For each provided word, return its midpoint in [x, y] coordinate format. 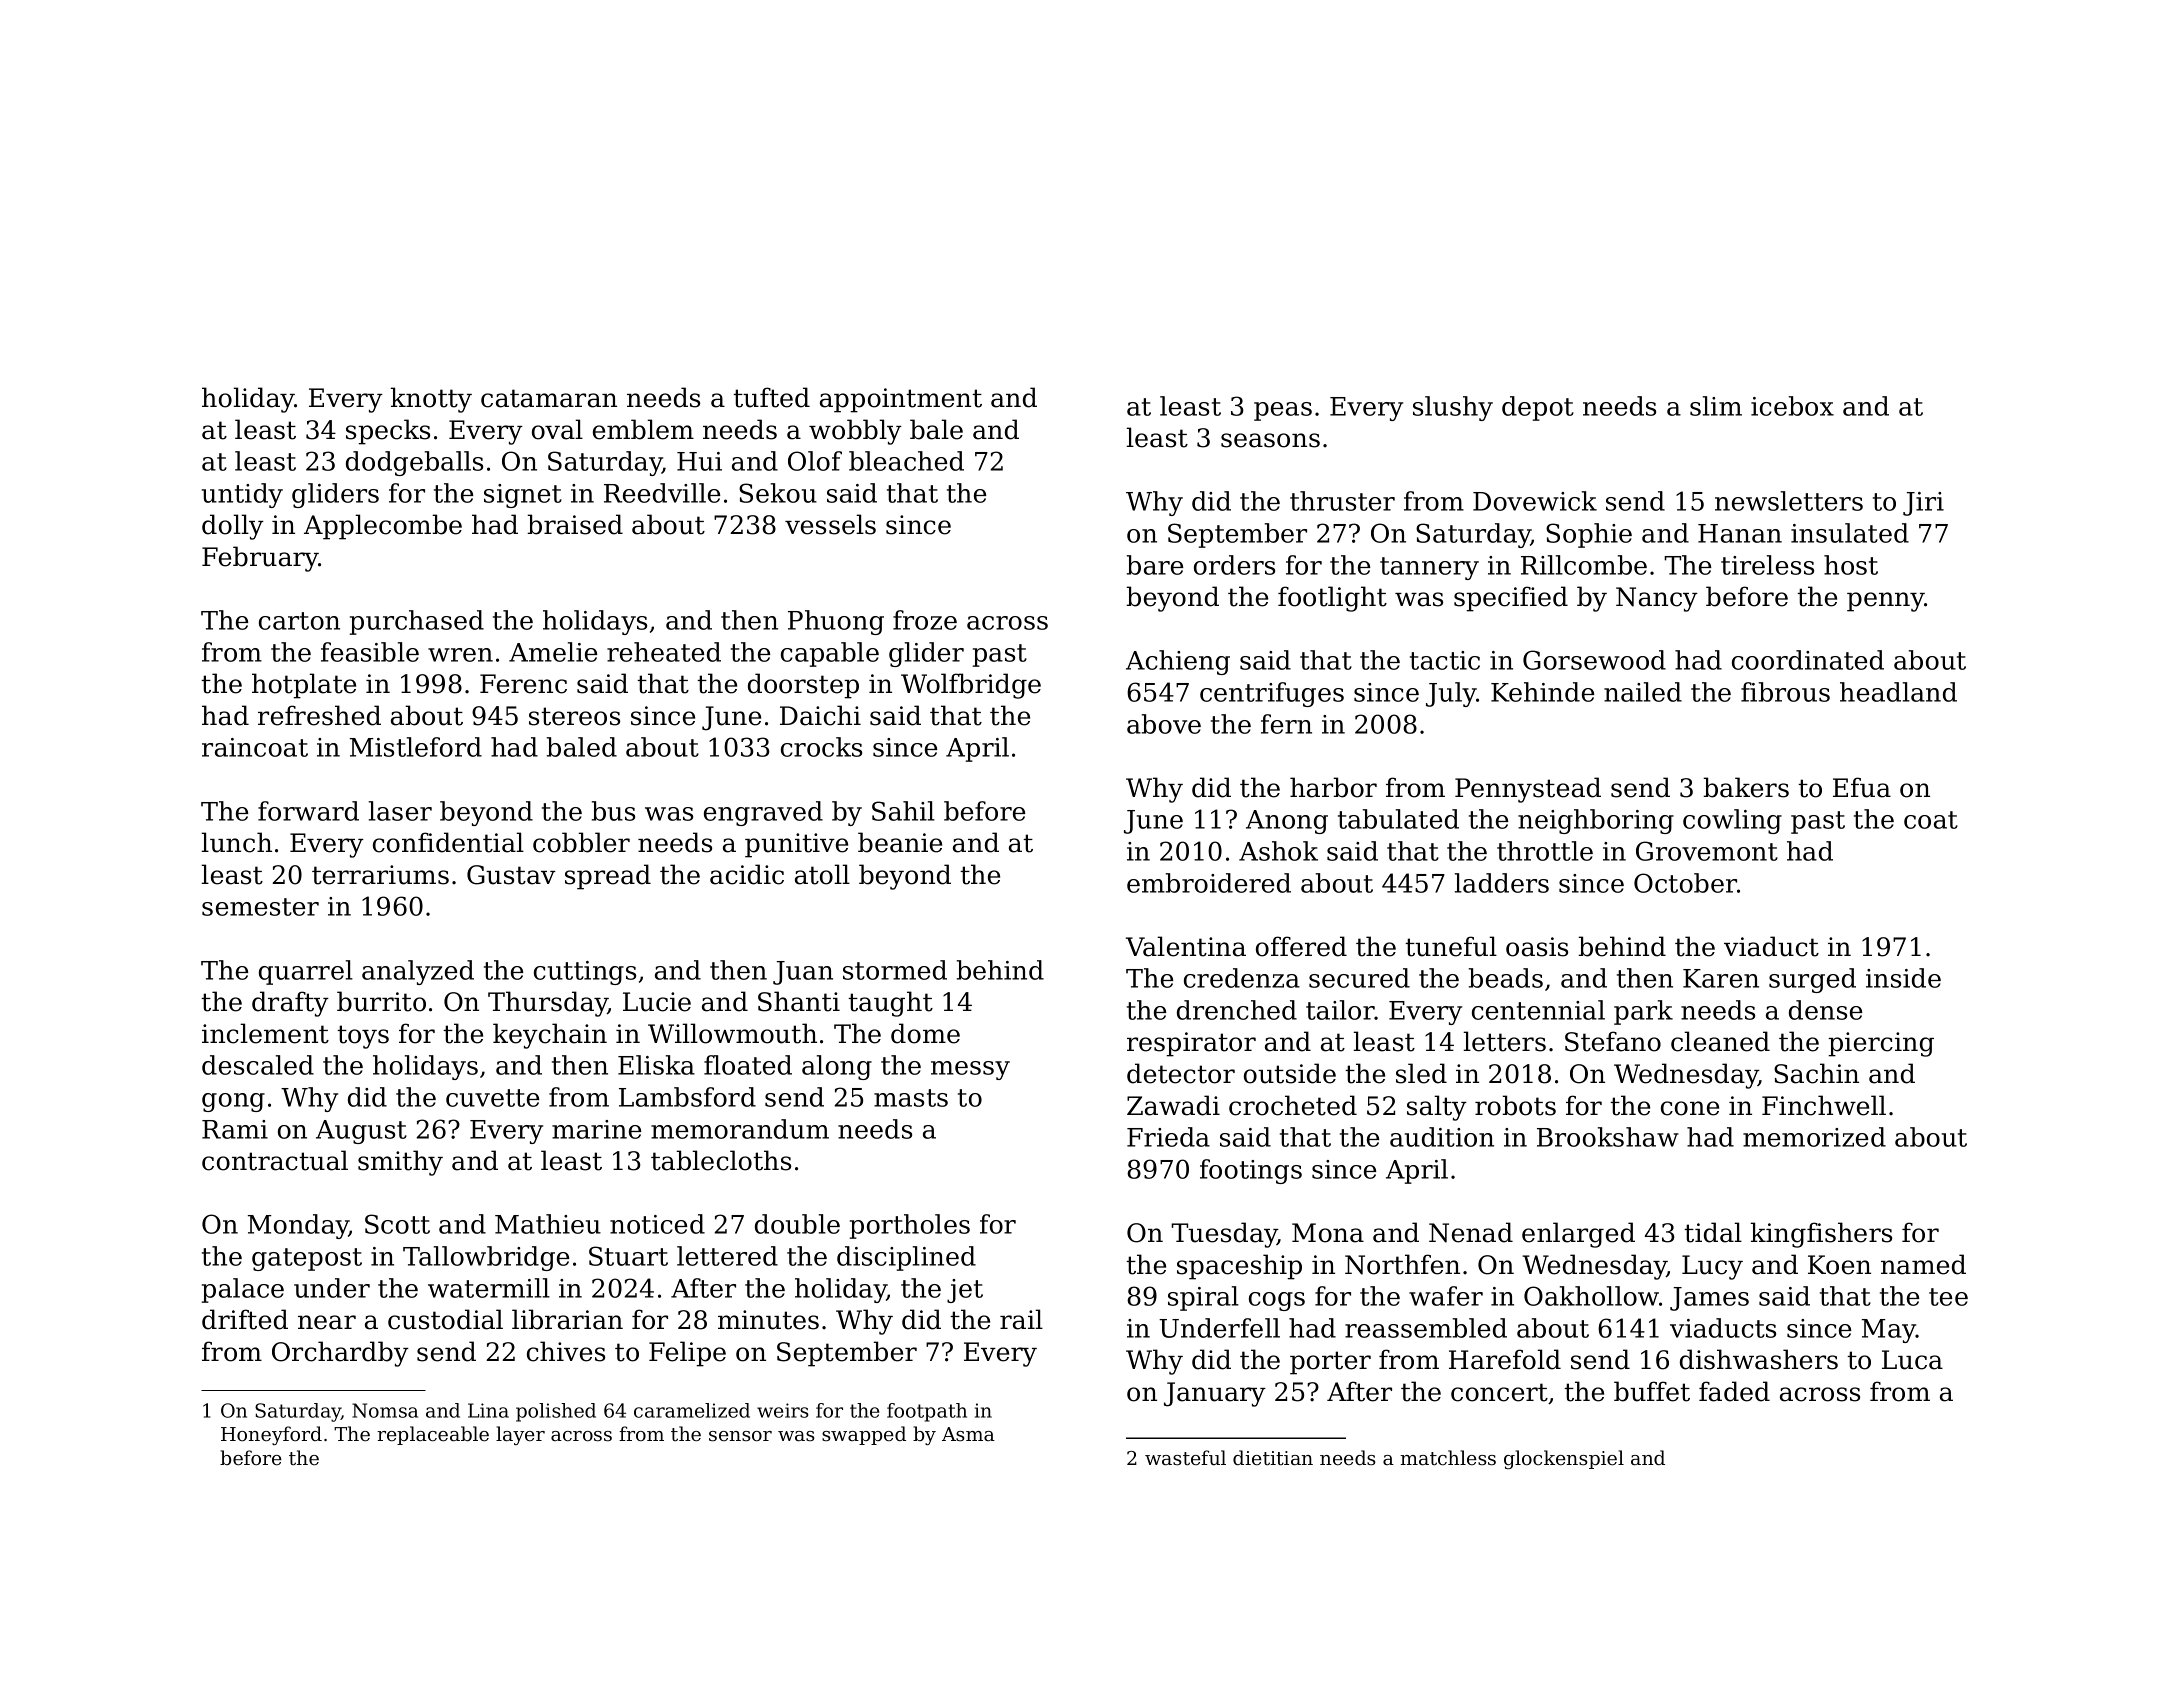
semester [260, 907]
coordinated [1808, 660]
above [1164, 724]
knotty [431, 400]
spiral [1203, 1298]
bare [1155, 565]
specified [1511, 599]
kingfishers [1821, 1235]
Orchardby [340, 1354]
